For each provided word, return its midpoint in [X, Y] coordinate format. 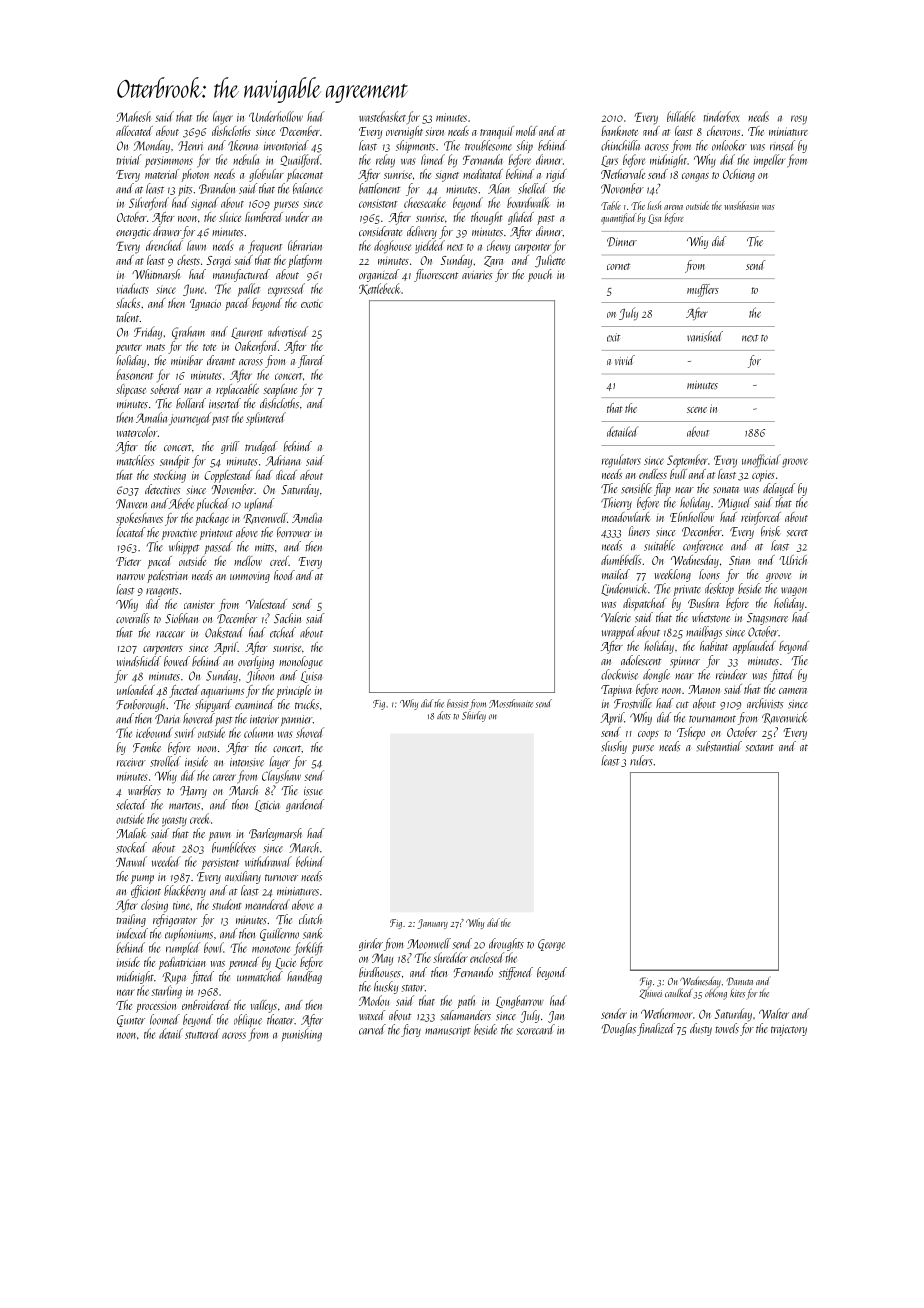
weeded [166, 861]
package [212, 519]
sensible [636, 488]
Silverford [149, 203]
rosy [799, 120]
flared [311, 361]
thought [487, 218]
